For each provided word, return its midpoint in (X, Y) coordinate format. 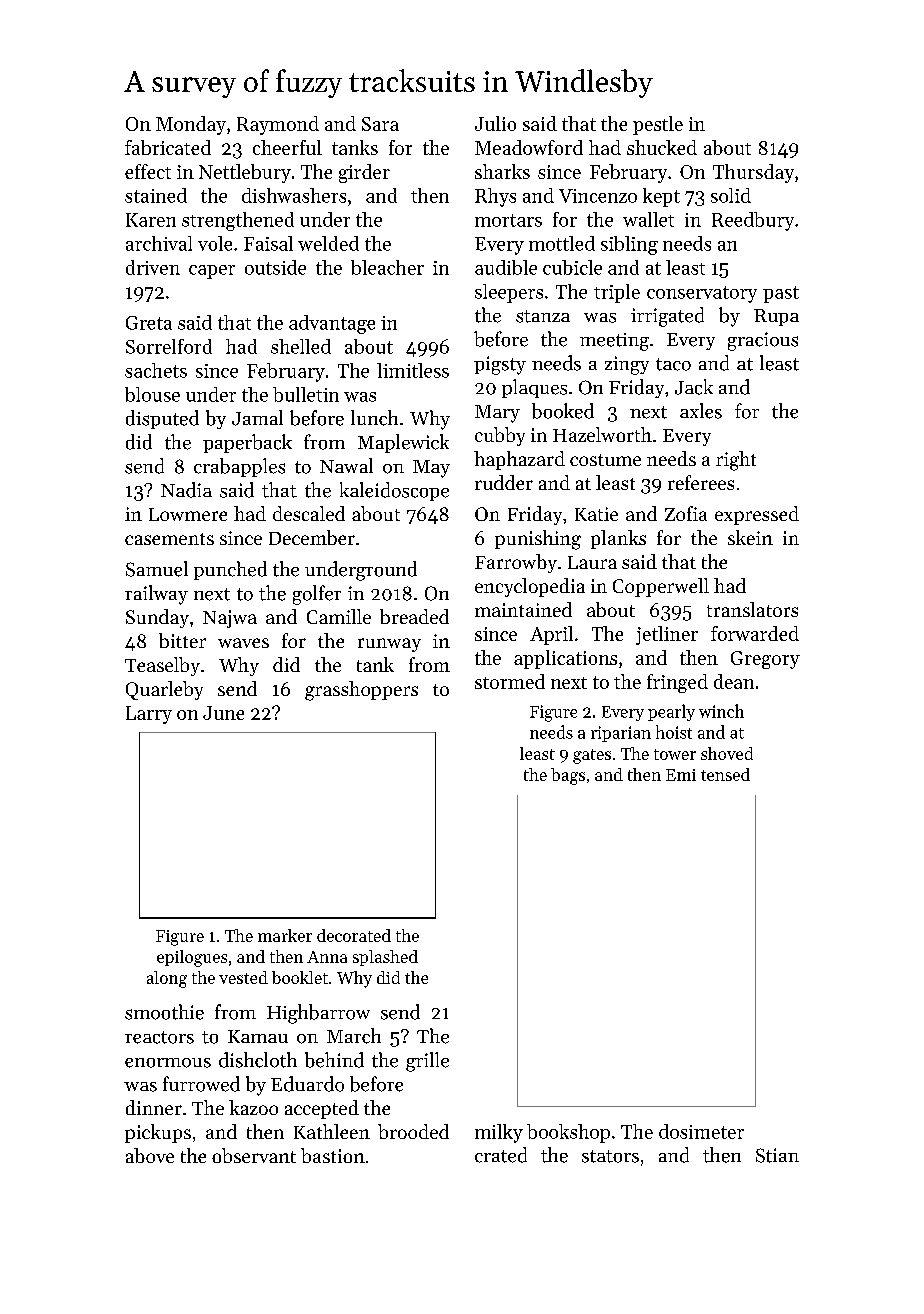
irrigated (667, 317)
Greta (149, 323)
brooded (413, 1131)
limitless (413, 370)
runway (389, 645)
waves (243, 643)
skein (750, 537)
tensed (725, 774)
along (167, 979)
